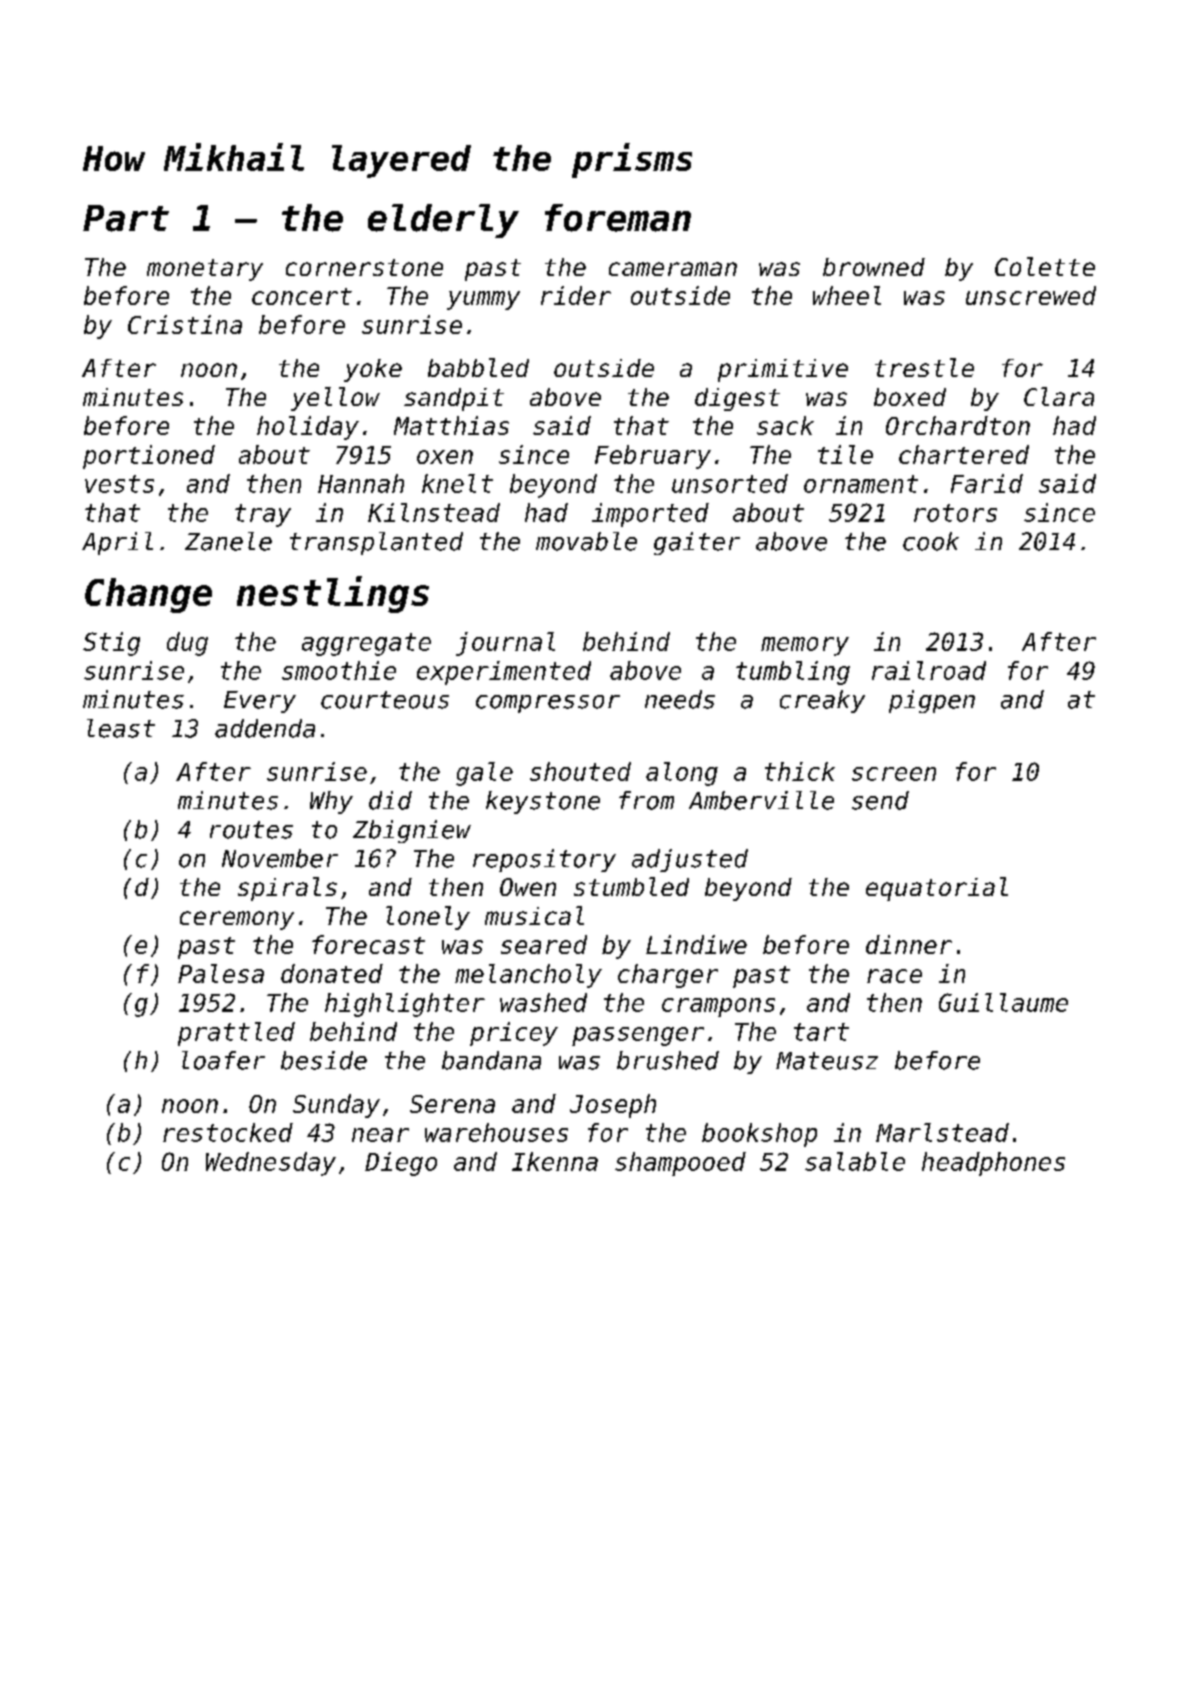  I want to click on rider, so click(576, 295).
